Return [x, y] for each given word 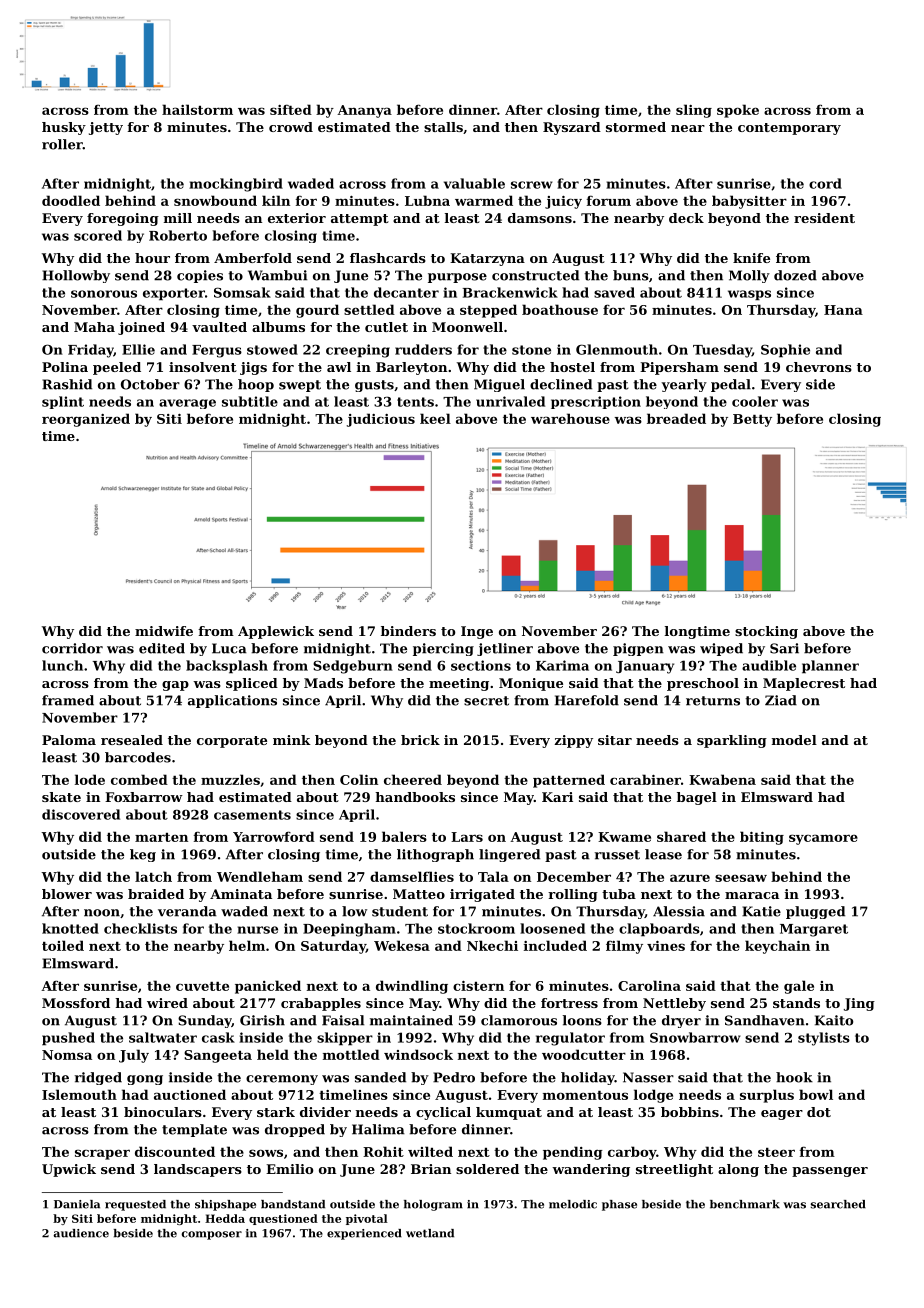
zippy [573, 741]
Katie [761, 911]
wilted [430, 1151]
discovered [81, 814]
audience [81, 1233]
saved [614, 292]
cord [825, 183]
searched [838, 1204]
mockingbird [236, 185]
